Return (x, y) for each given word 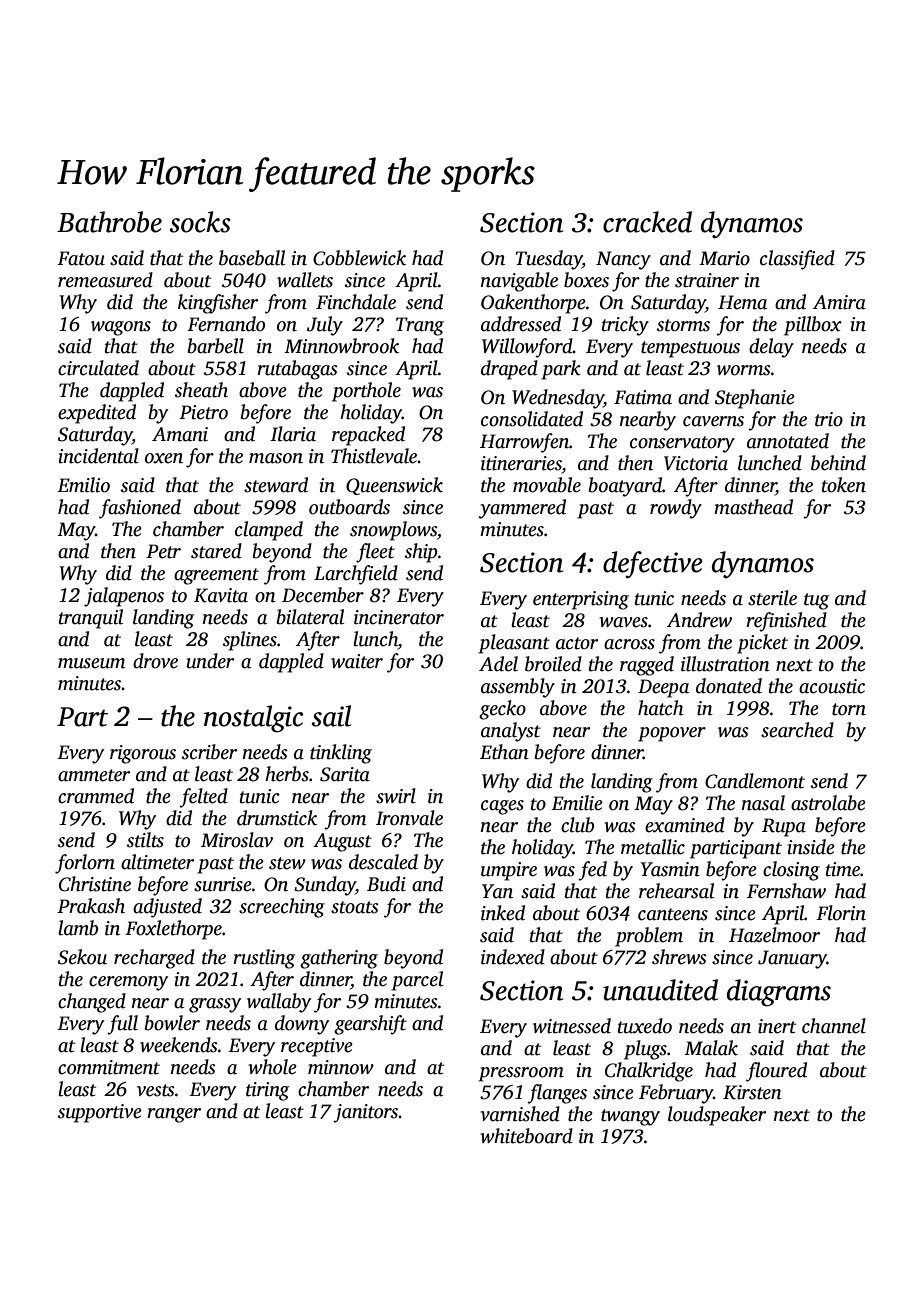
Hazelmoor (774, 935)
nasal (763, 803)
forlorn (85, 864)
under (210, 661)
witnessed (572, 1026)
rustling (264, 959)
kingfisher (218, 304)
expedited (97, 414)
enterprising (581, 600)
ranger (174, 1115)
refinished (786, 622)
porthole (366, 392)
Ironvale (409, 818)
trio (829, 419)
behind (838, 463)
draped (509, 370)
